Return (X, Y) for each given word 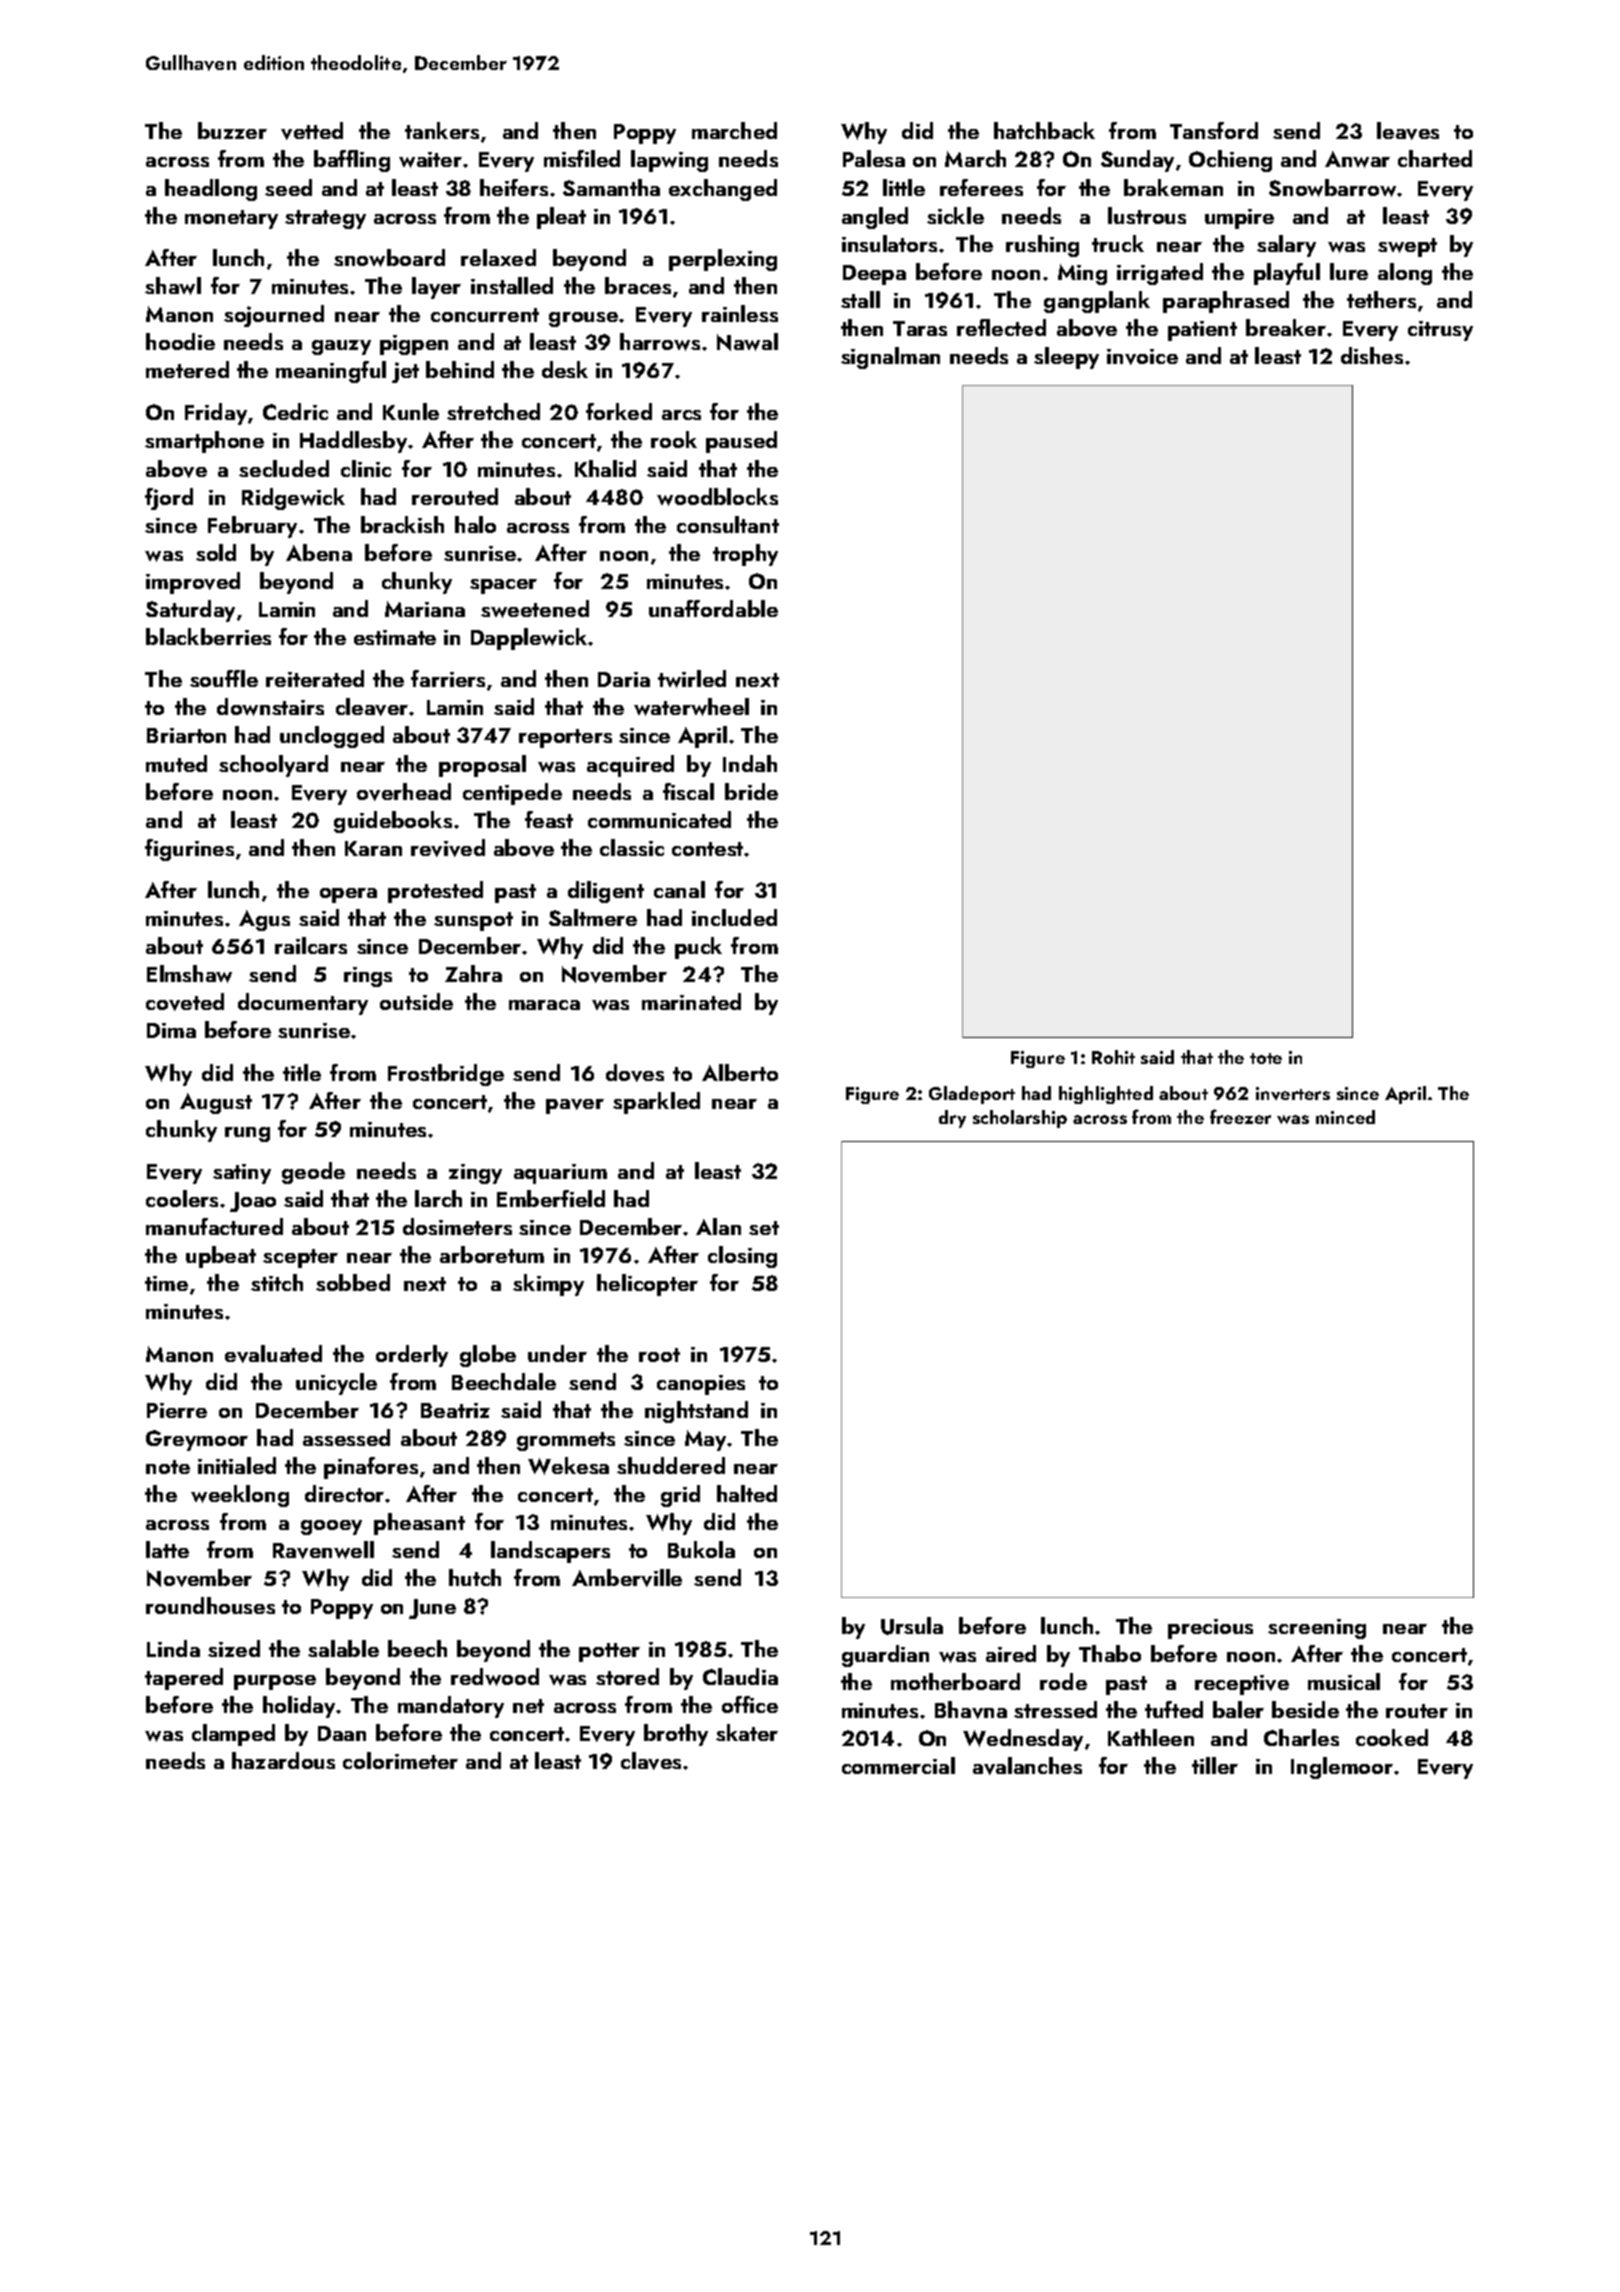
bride (751, 791)
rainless (740, 313)
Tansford (1214, 130)
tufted (1174, 1709)
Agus (264, 920)
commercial (898, 1765)
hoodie (180, 341)
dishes (1372, 355)
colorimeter (400, 1760)
